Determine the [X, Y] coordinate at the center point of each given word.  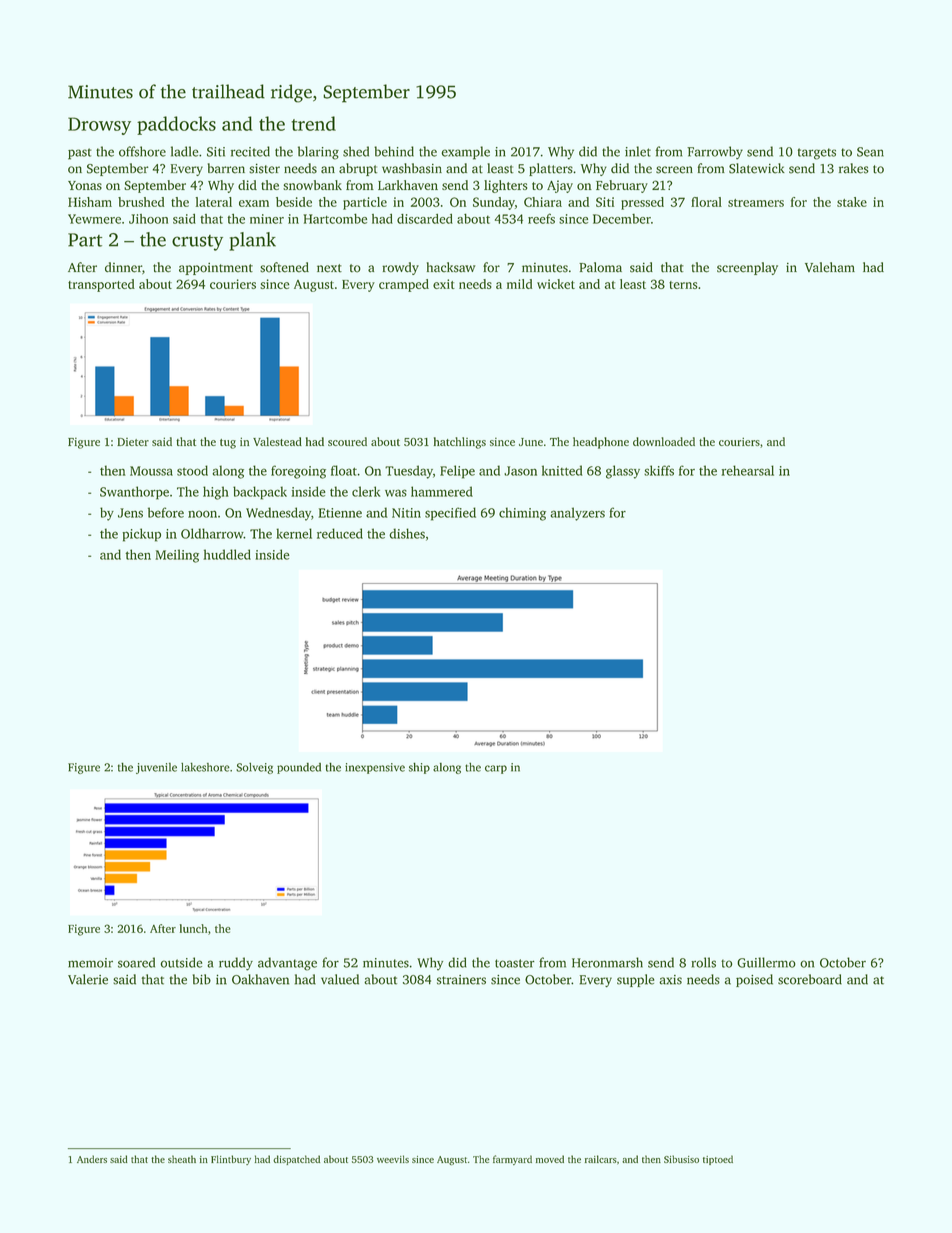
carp [496, 769]
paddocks [176, 125]
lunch [193, 928]
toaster [515, 963]
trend [313, 123]
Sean [870, 152]
